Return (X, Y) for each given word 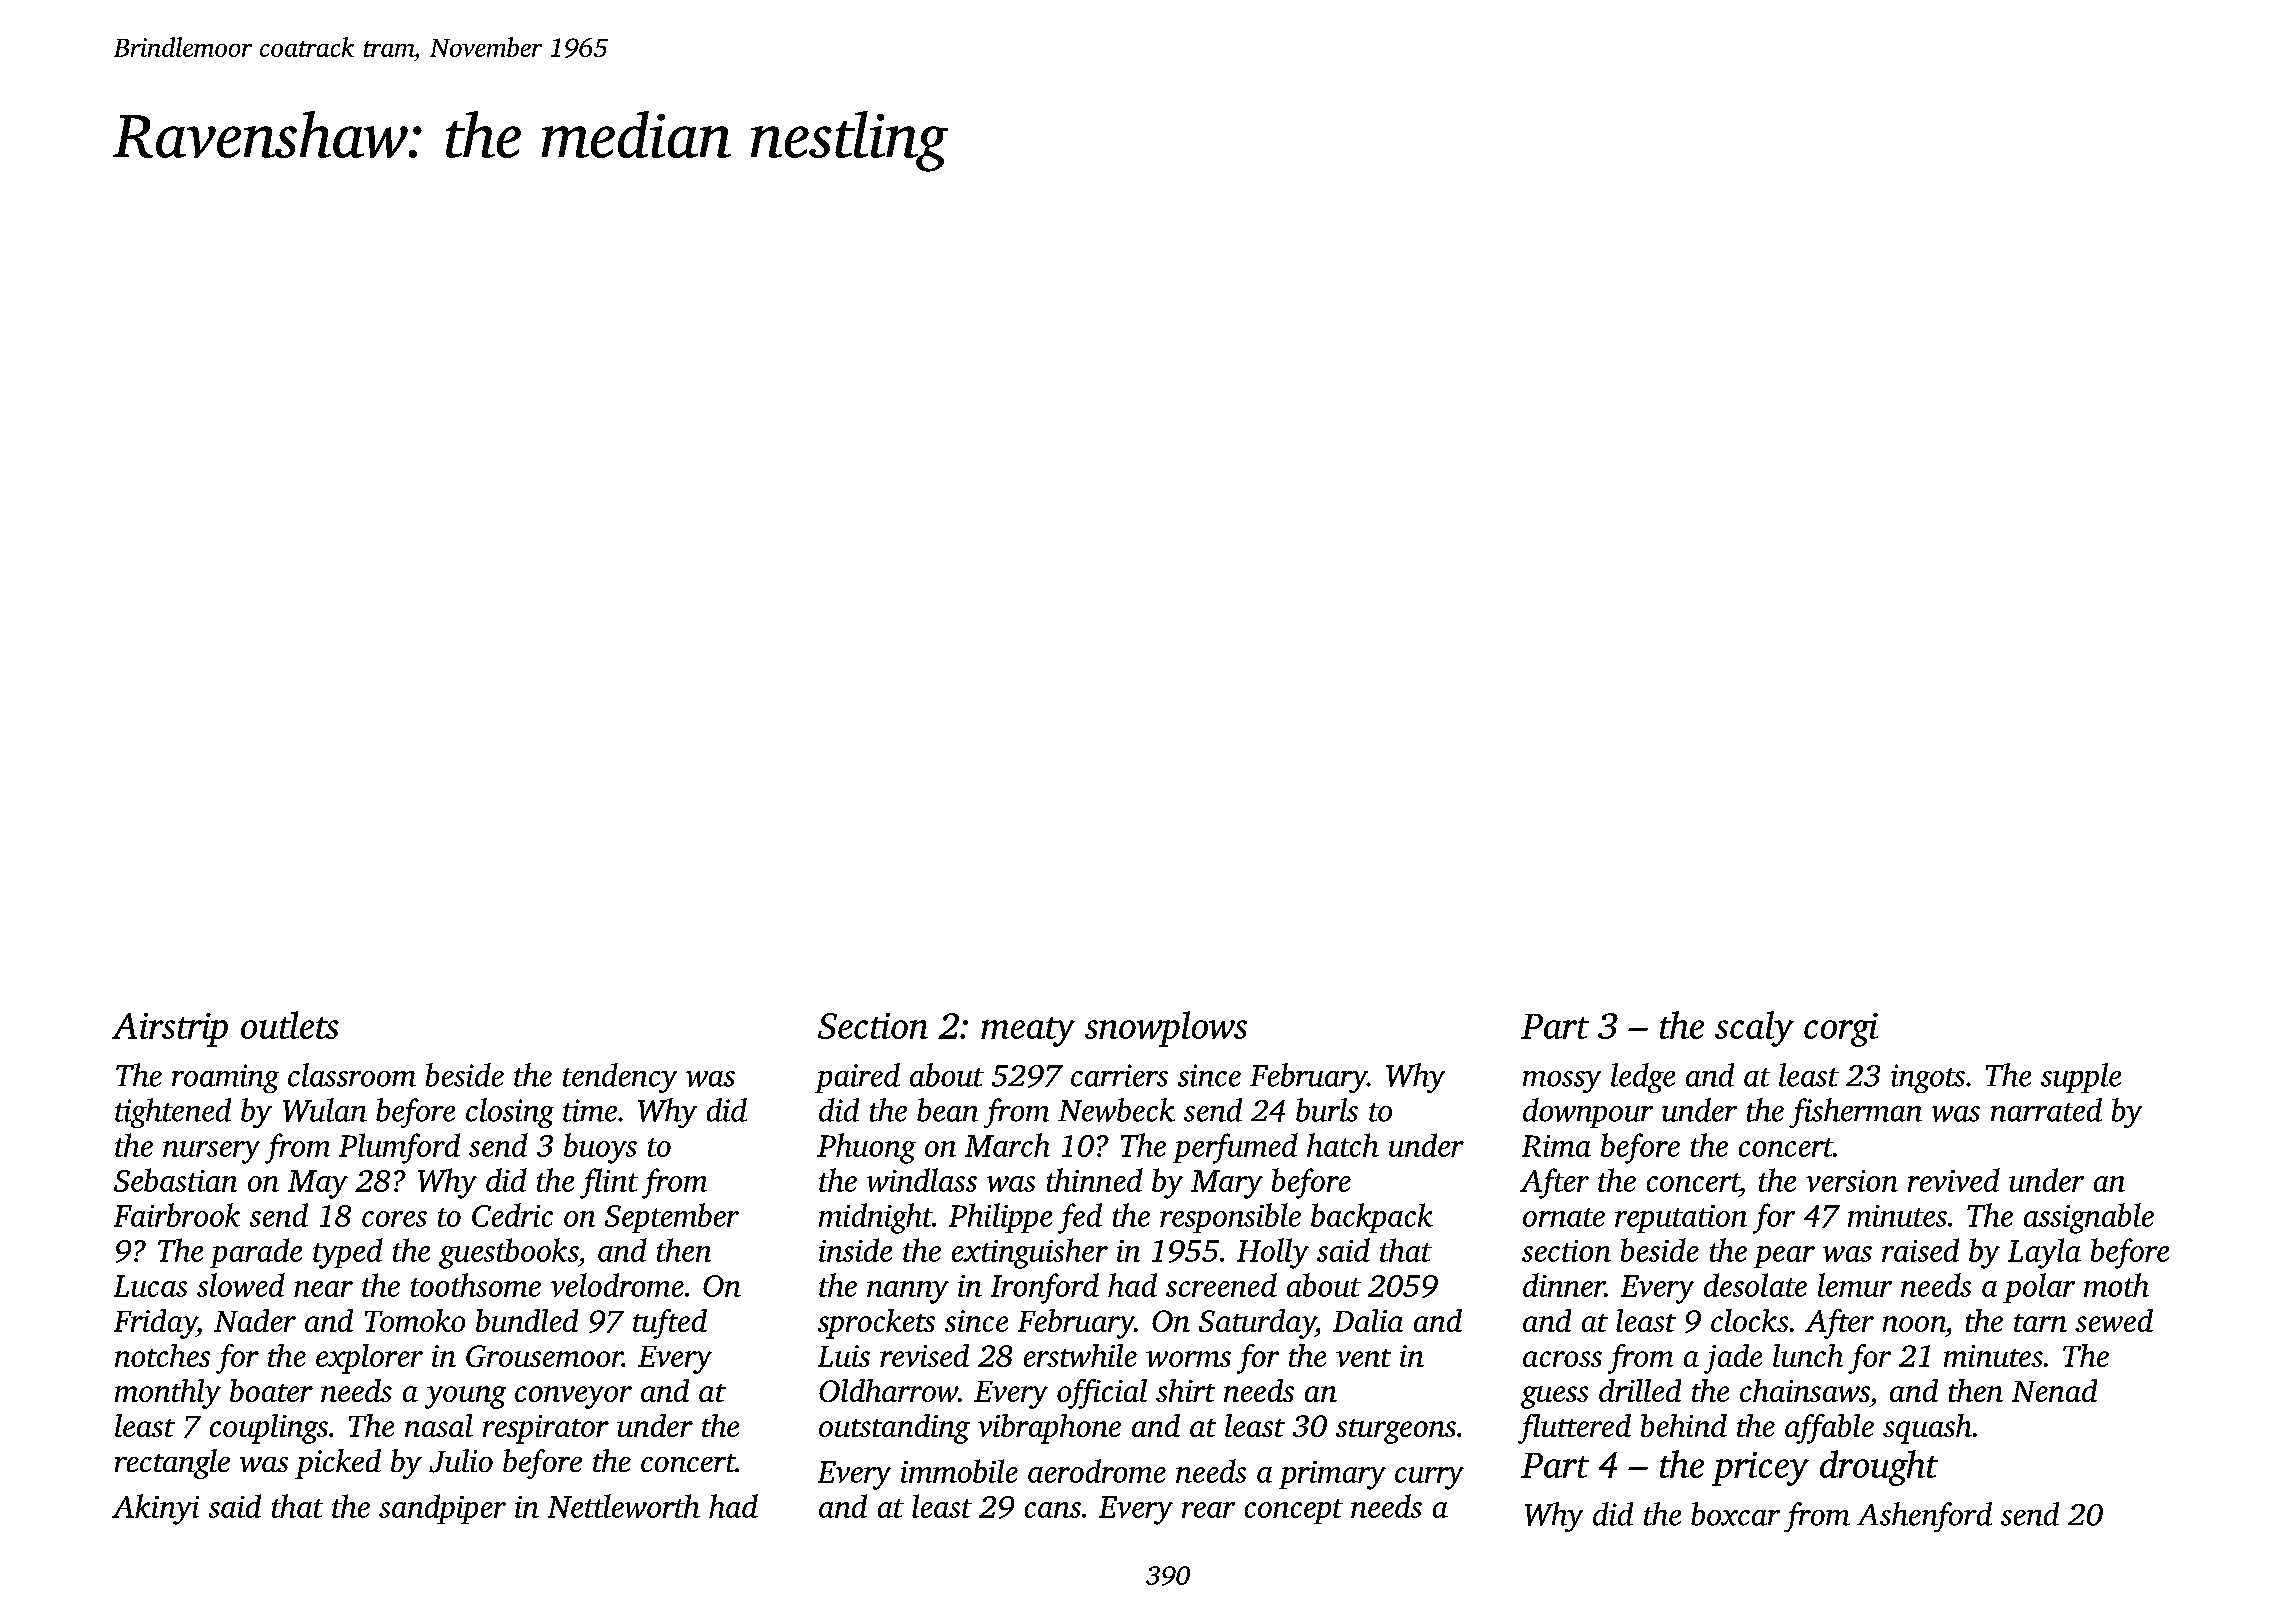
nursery (211, 1152)
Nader (255, 1320)
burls (1327, 1110)
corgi (1841, 1030)
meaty (1028, 1032)
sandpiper (442, 1509)
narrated (2046, 1110)
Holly (1273, 1253)
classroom (352, 1075)
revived (1954, 1180)
